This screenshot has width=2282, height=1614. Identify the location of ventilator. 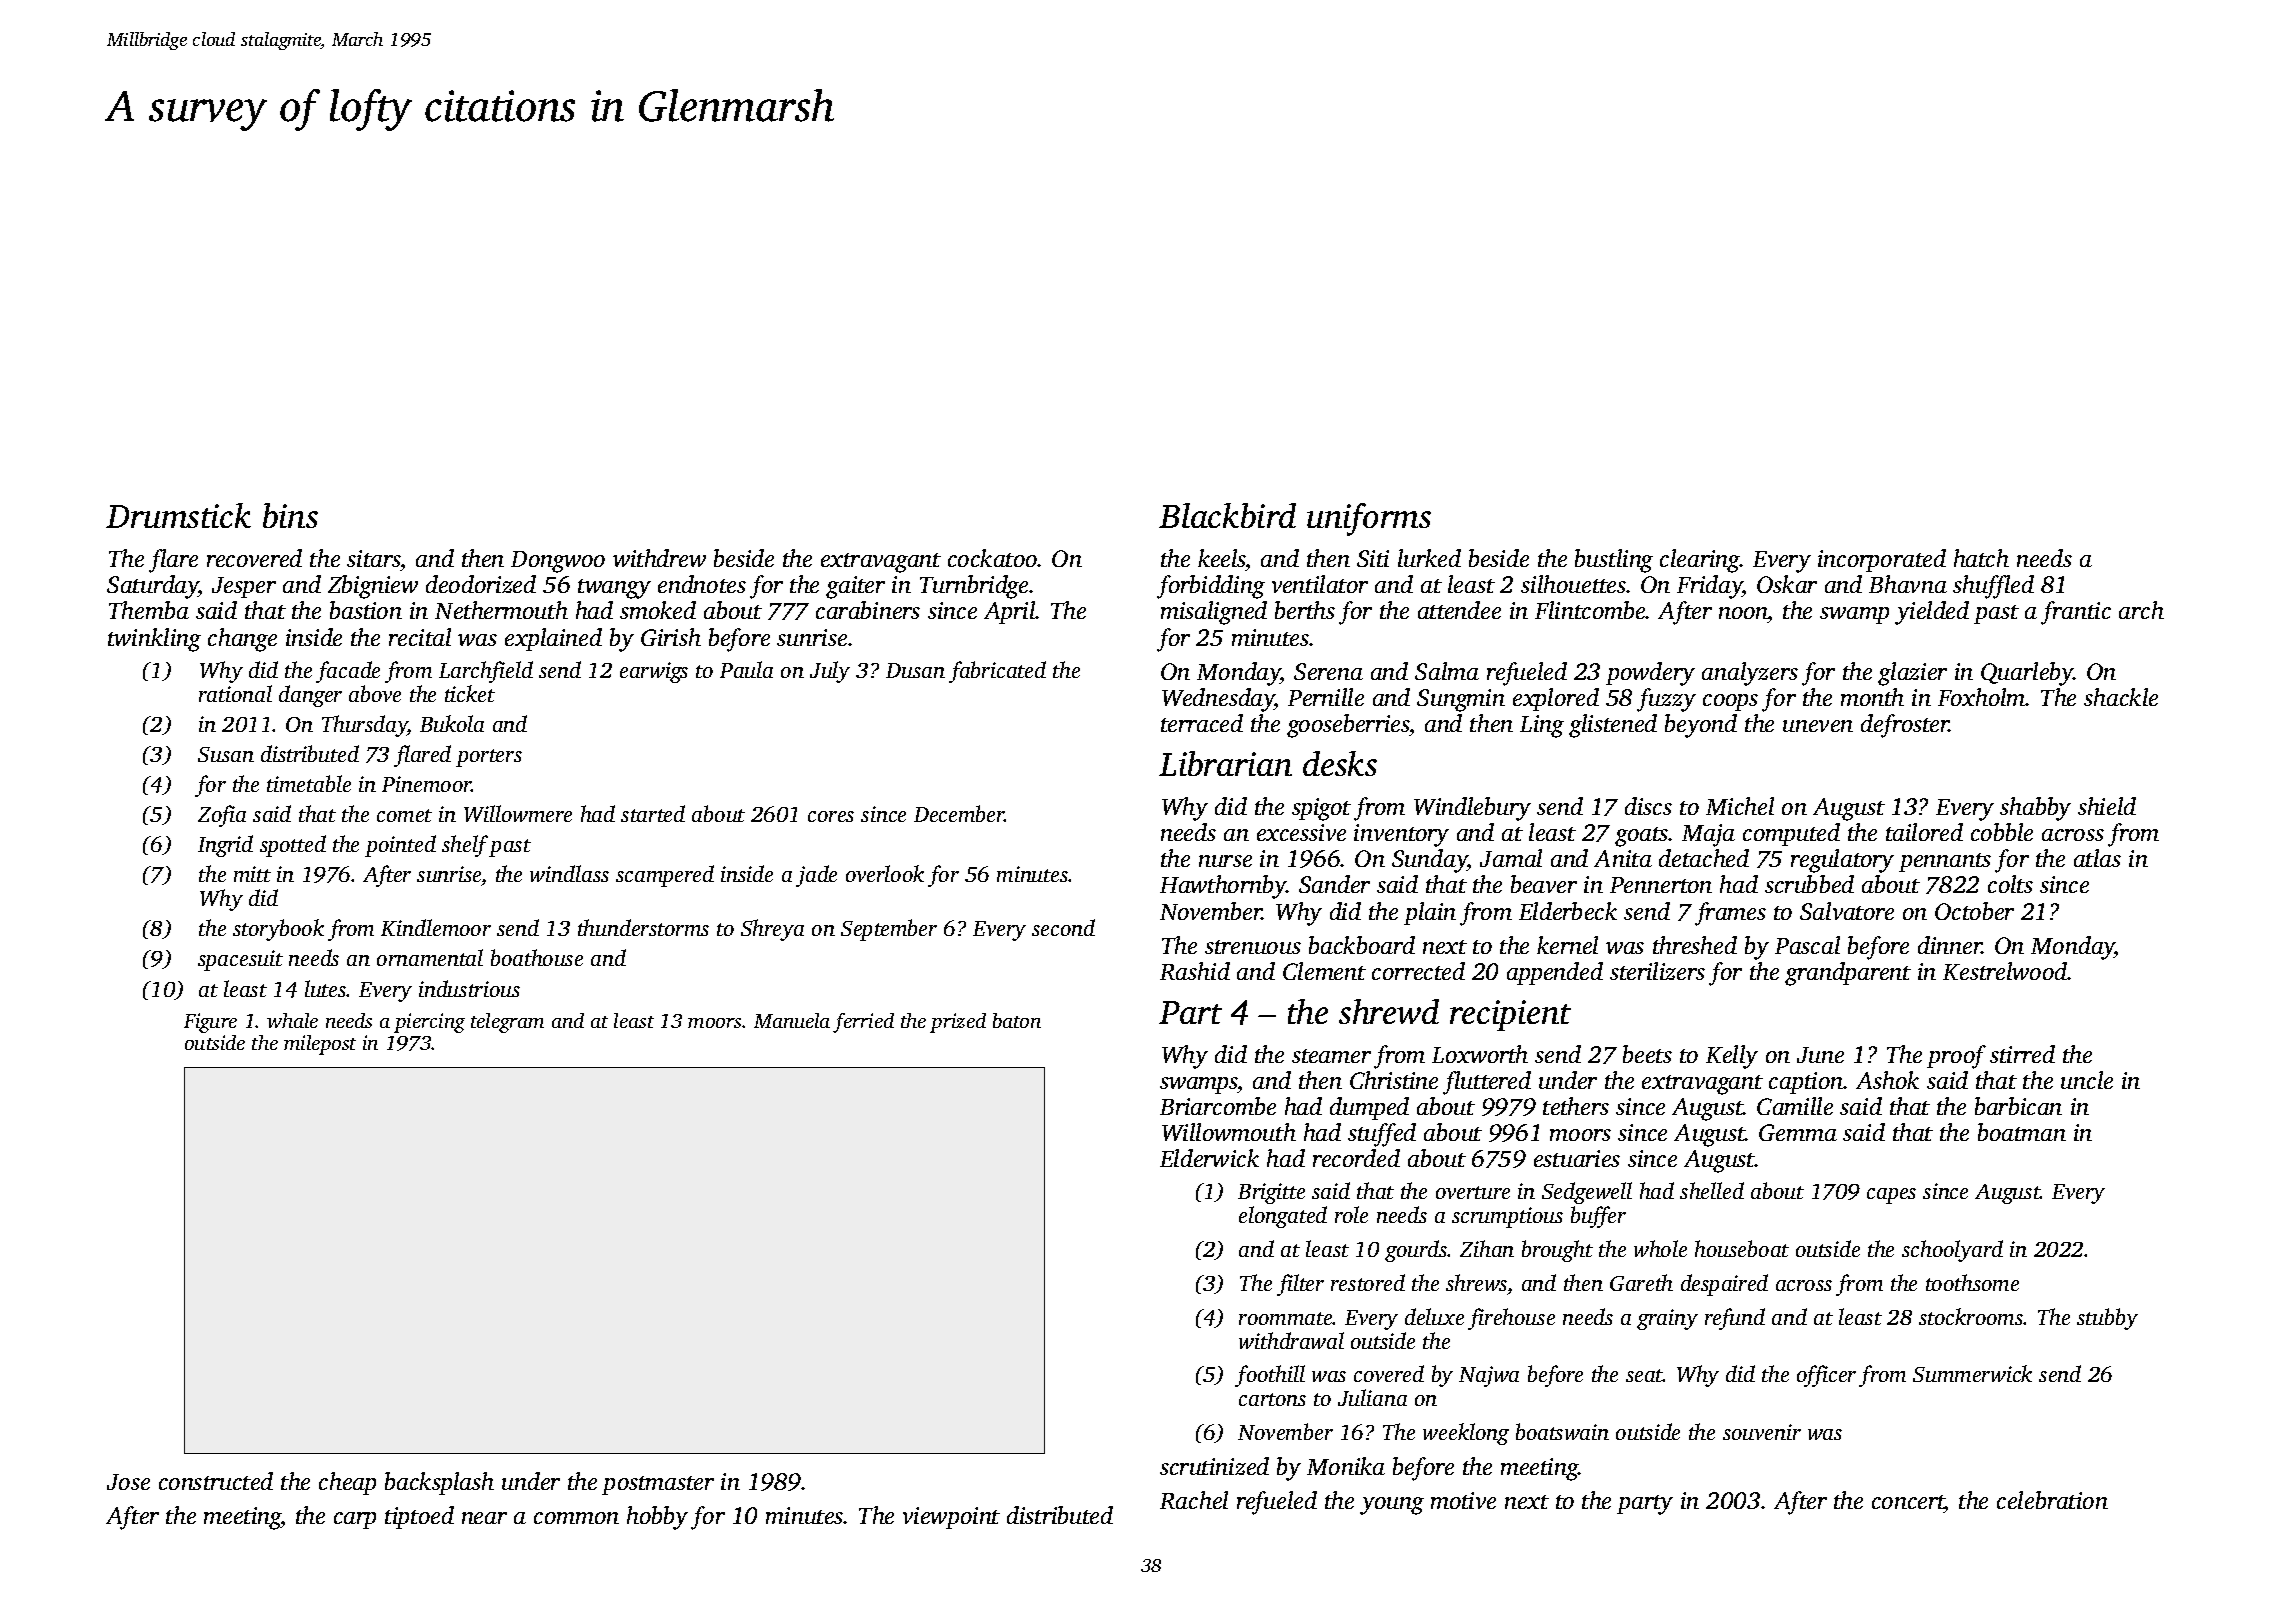
(1320, 584).
